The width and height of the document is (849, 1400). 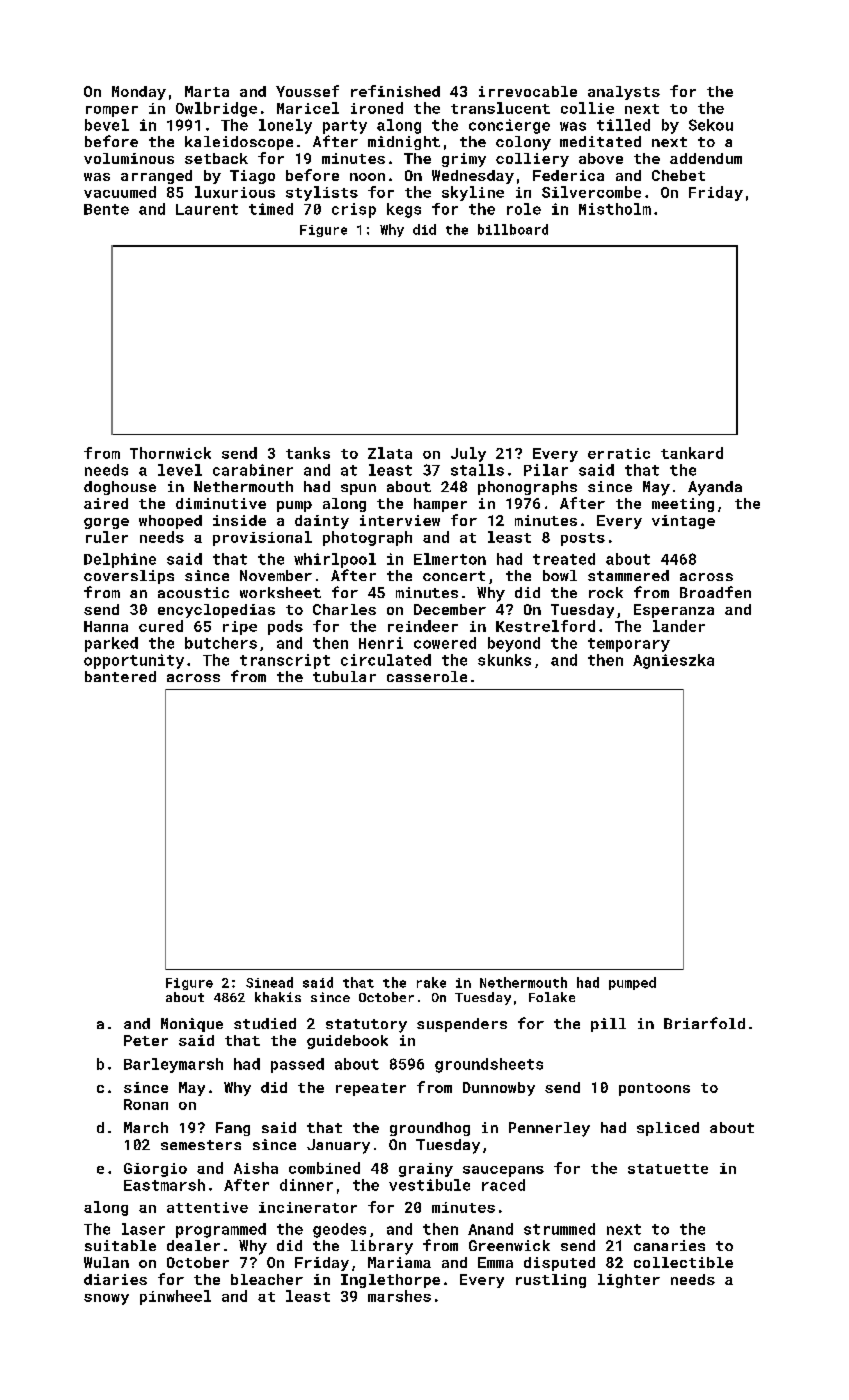 I want to click on acoustic, so click(x=193, y=592).
